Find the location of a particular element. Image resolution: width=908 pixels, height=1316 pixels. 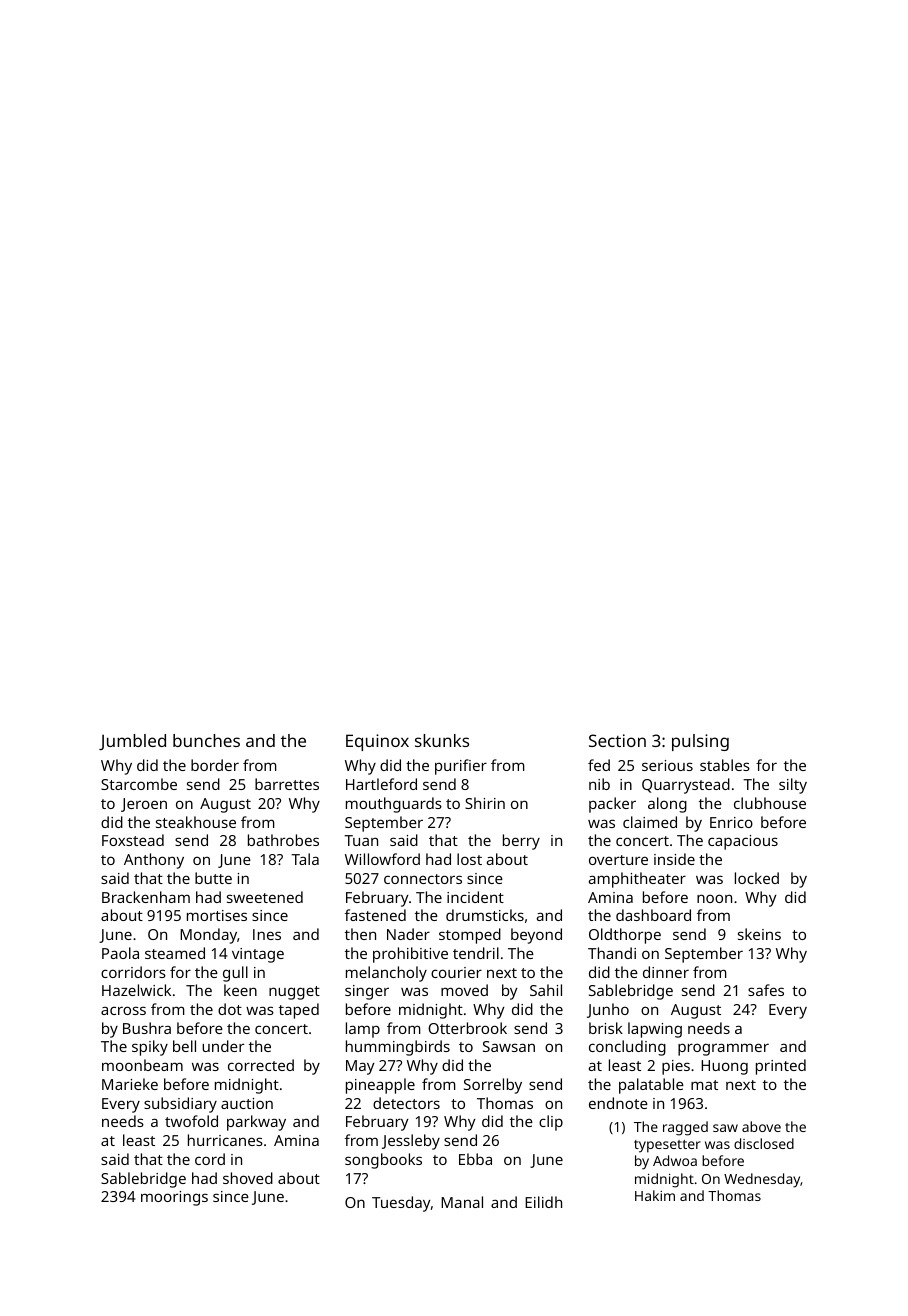

safes is located at coordinates (766, 990).
